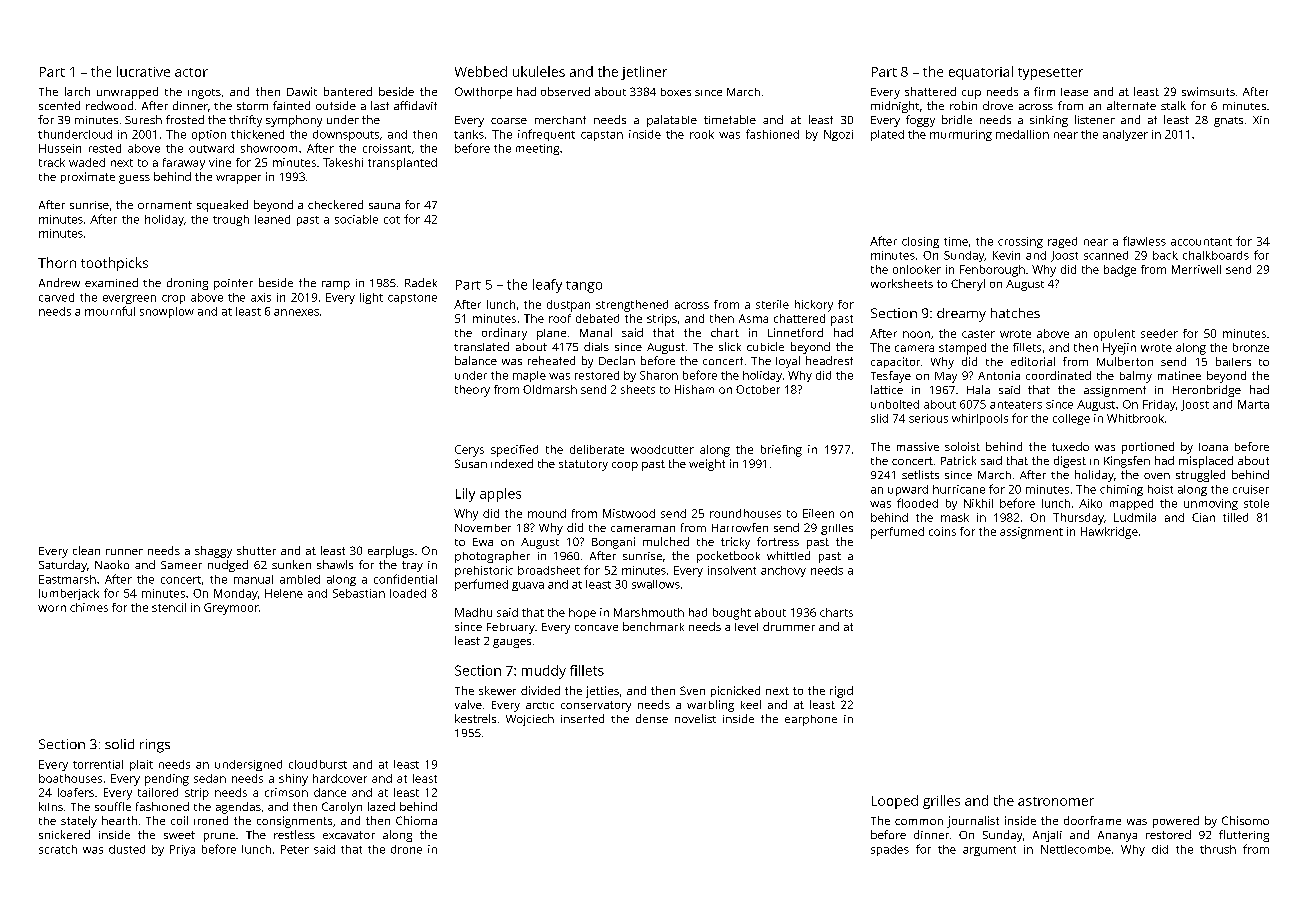  What do you see at coordinates (231, 609) in the screenshot?
I see `Greymoor` at bounding box center [231, 609].
